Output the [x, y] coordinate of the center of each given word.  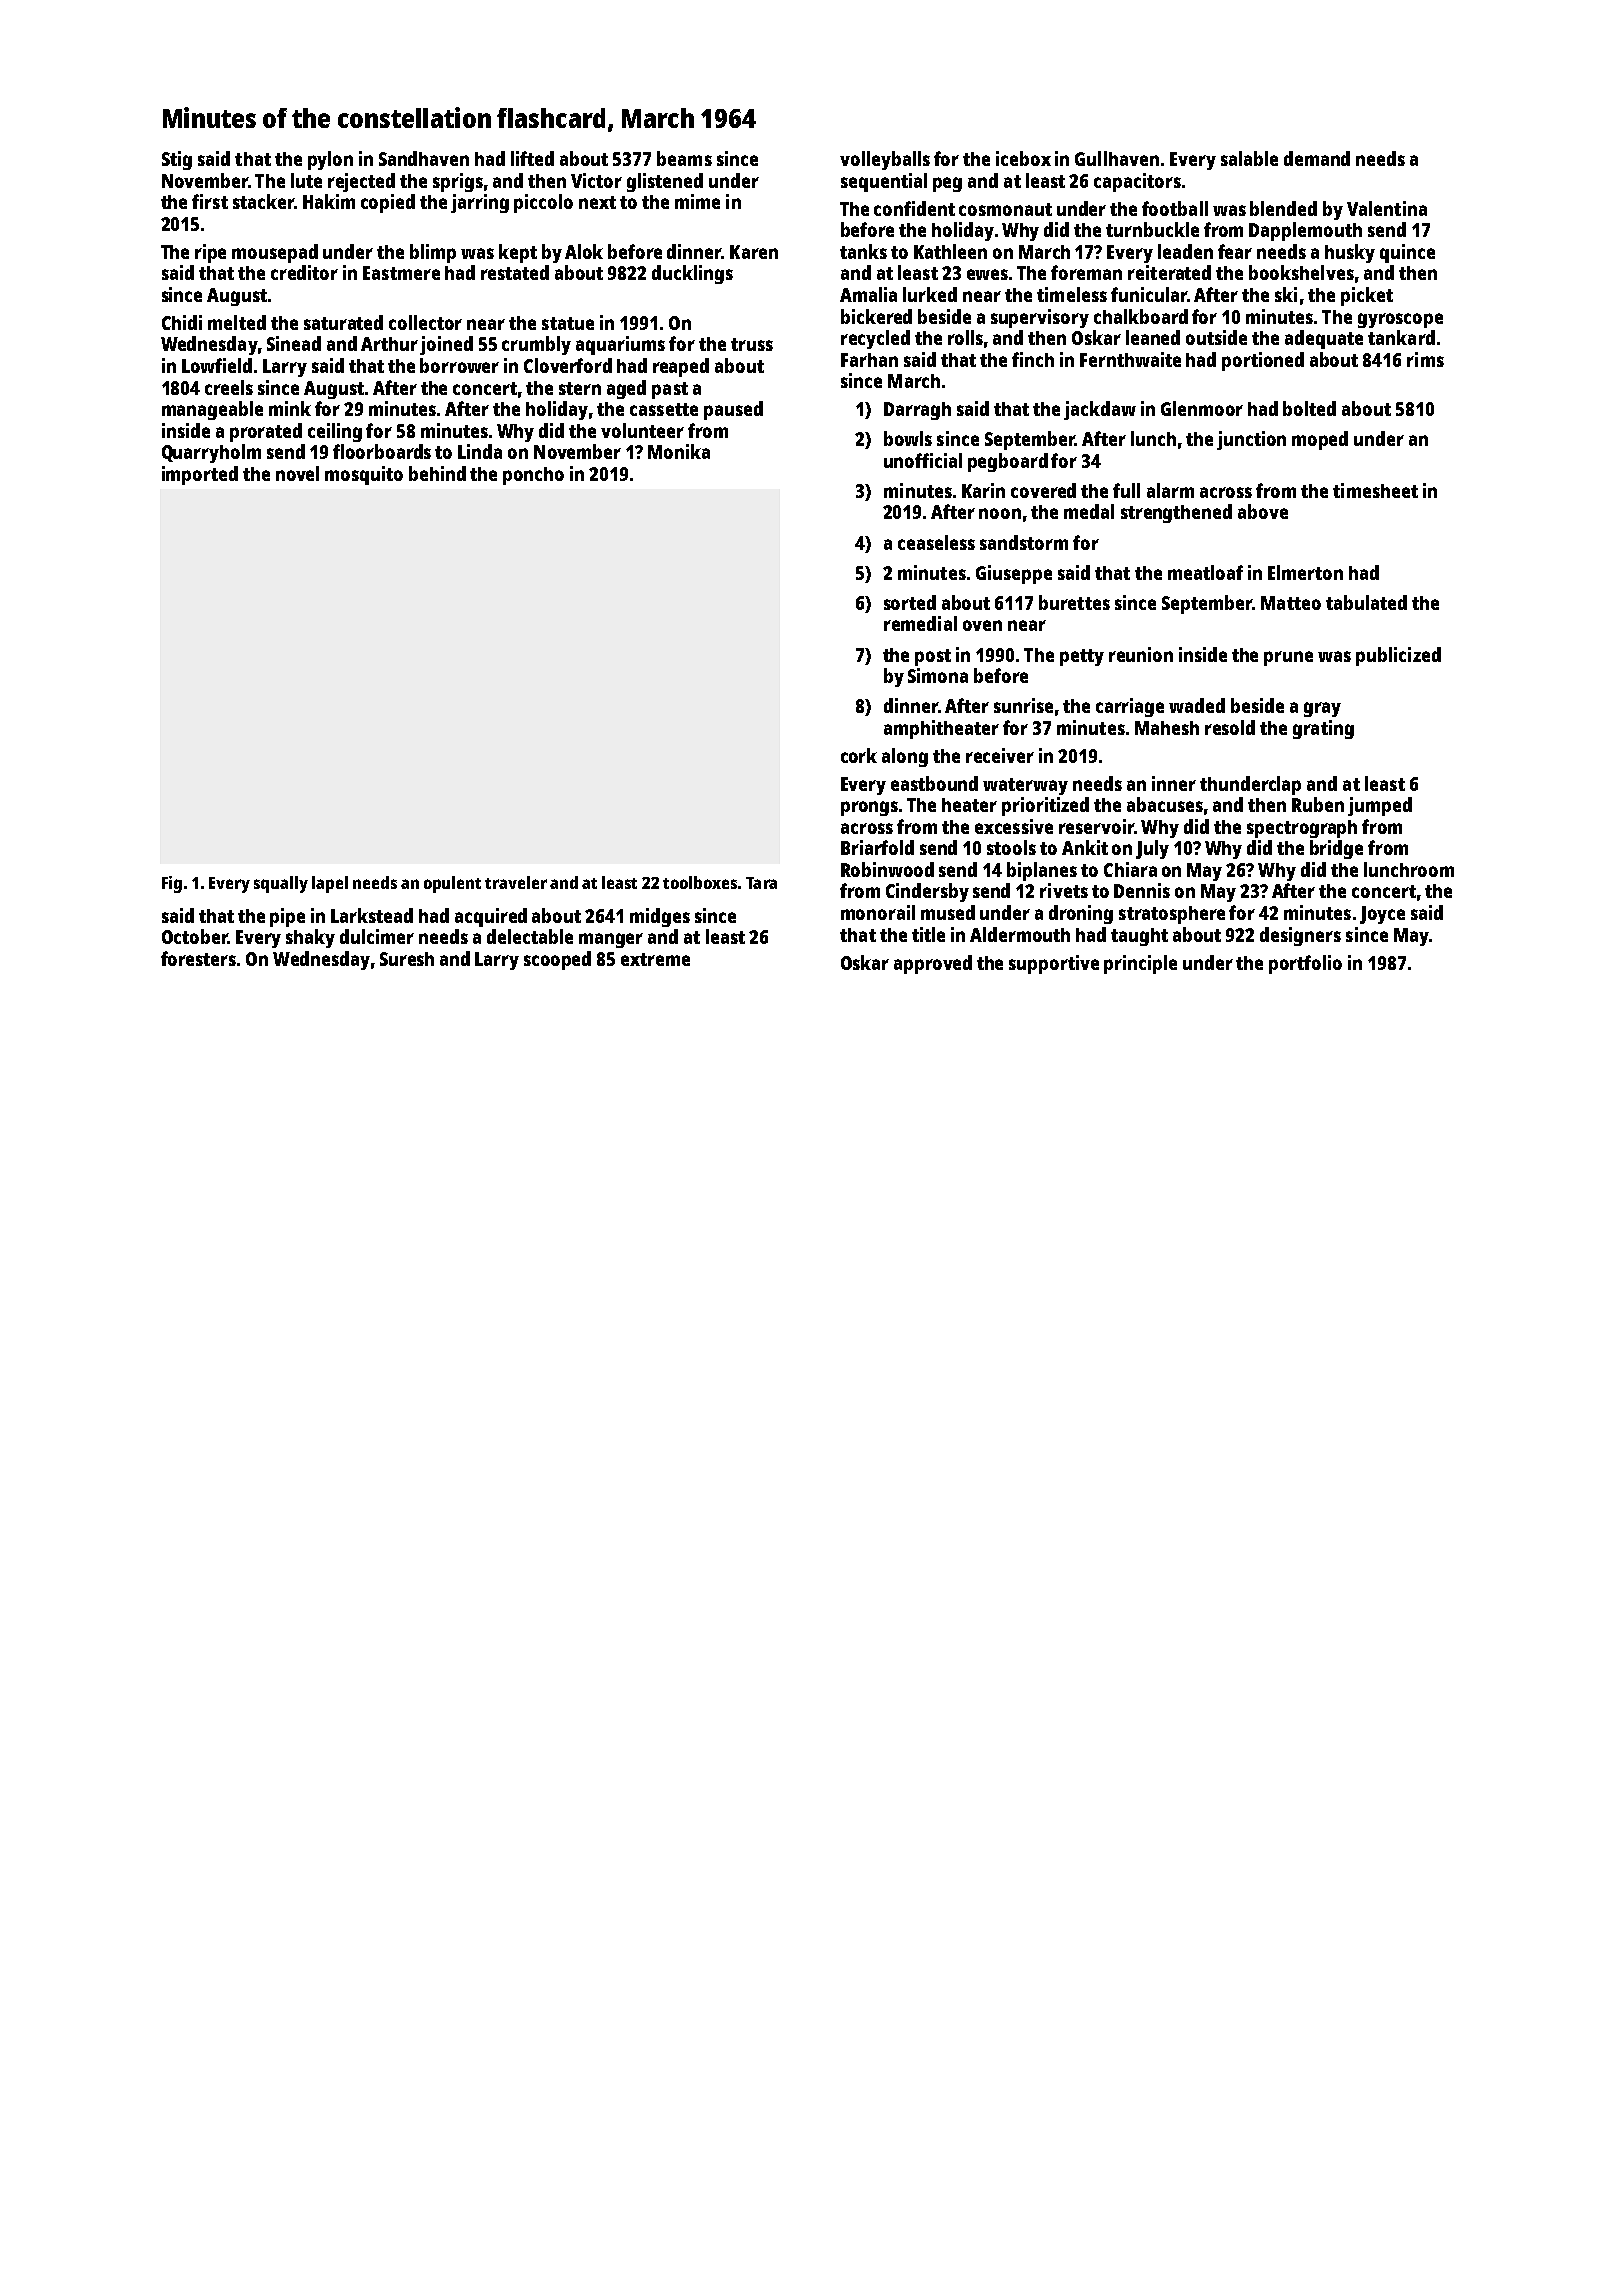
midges [660, 917]
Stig [177, 160]
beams [684, 158]
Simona [938, 675]
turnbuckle [1152, 229]
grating [1323, 729]
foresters [198, 958]
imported [200, 475]
